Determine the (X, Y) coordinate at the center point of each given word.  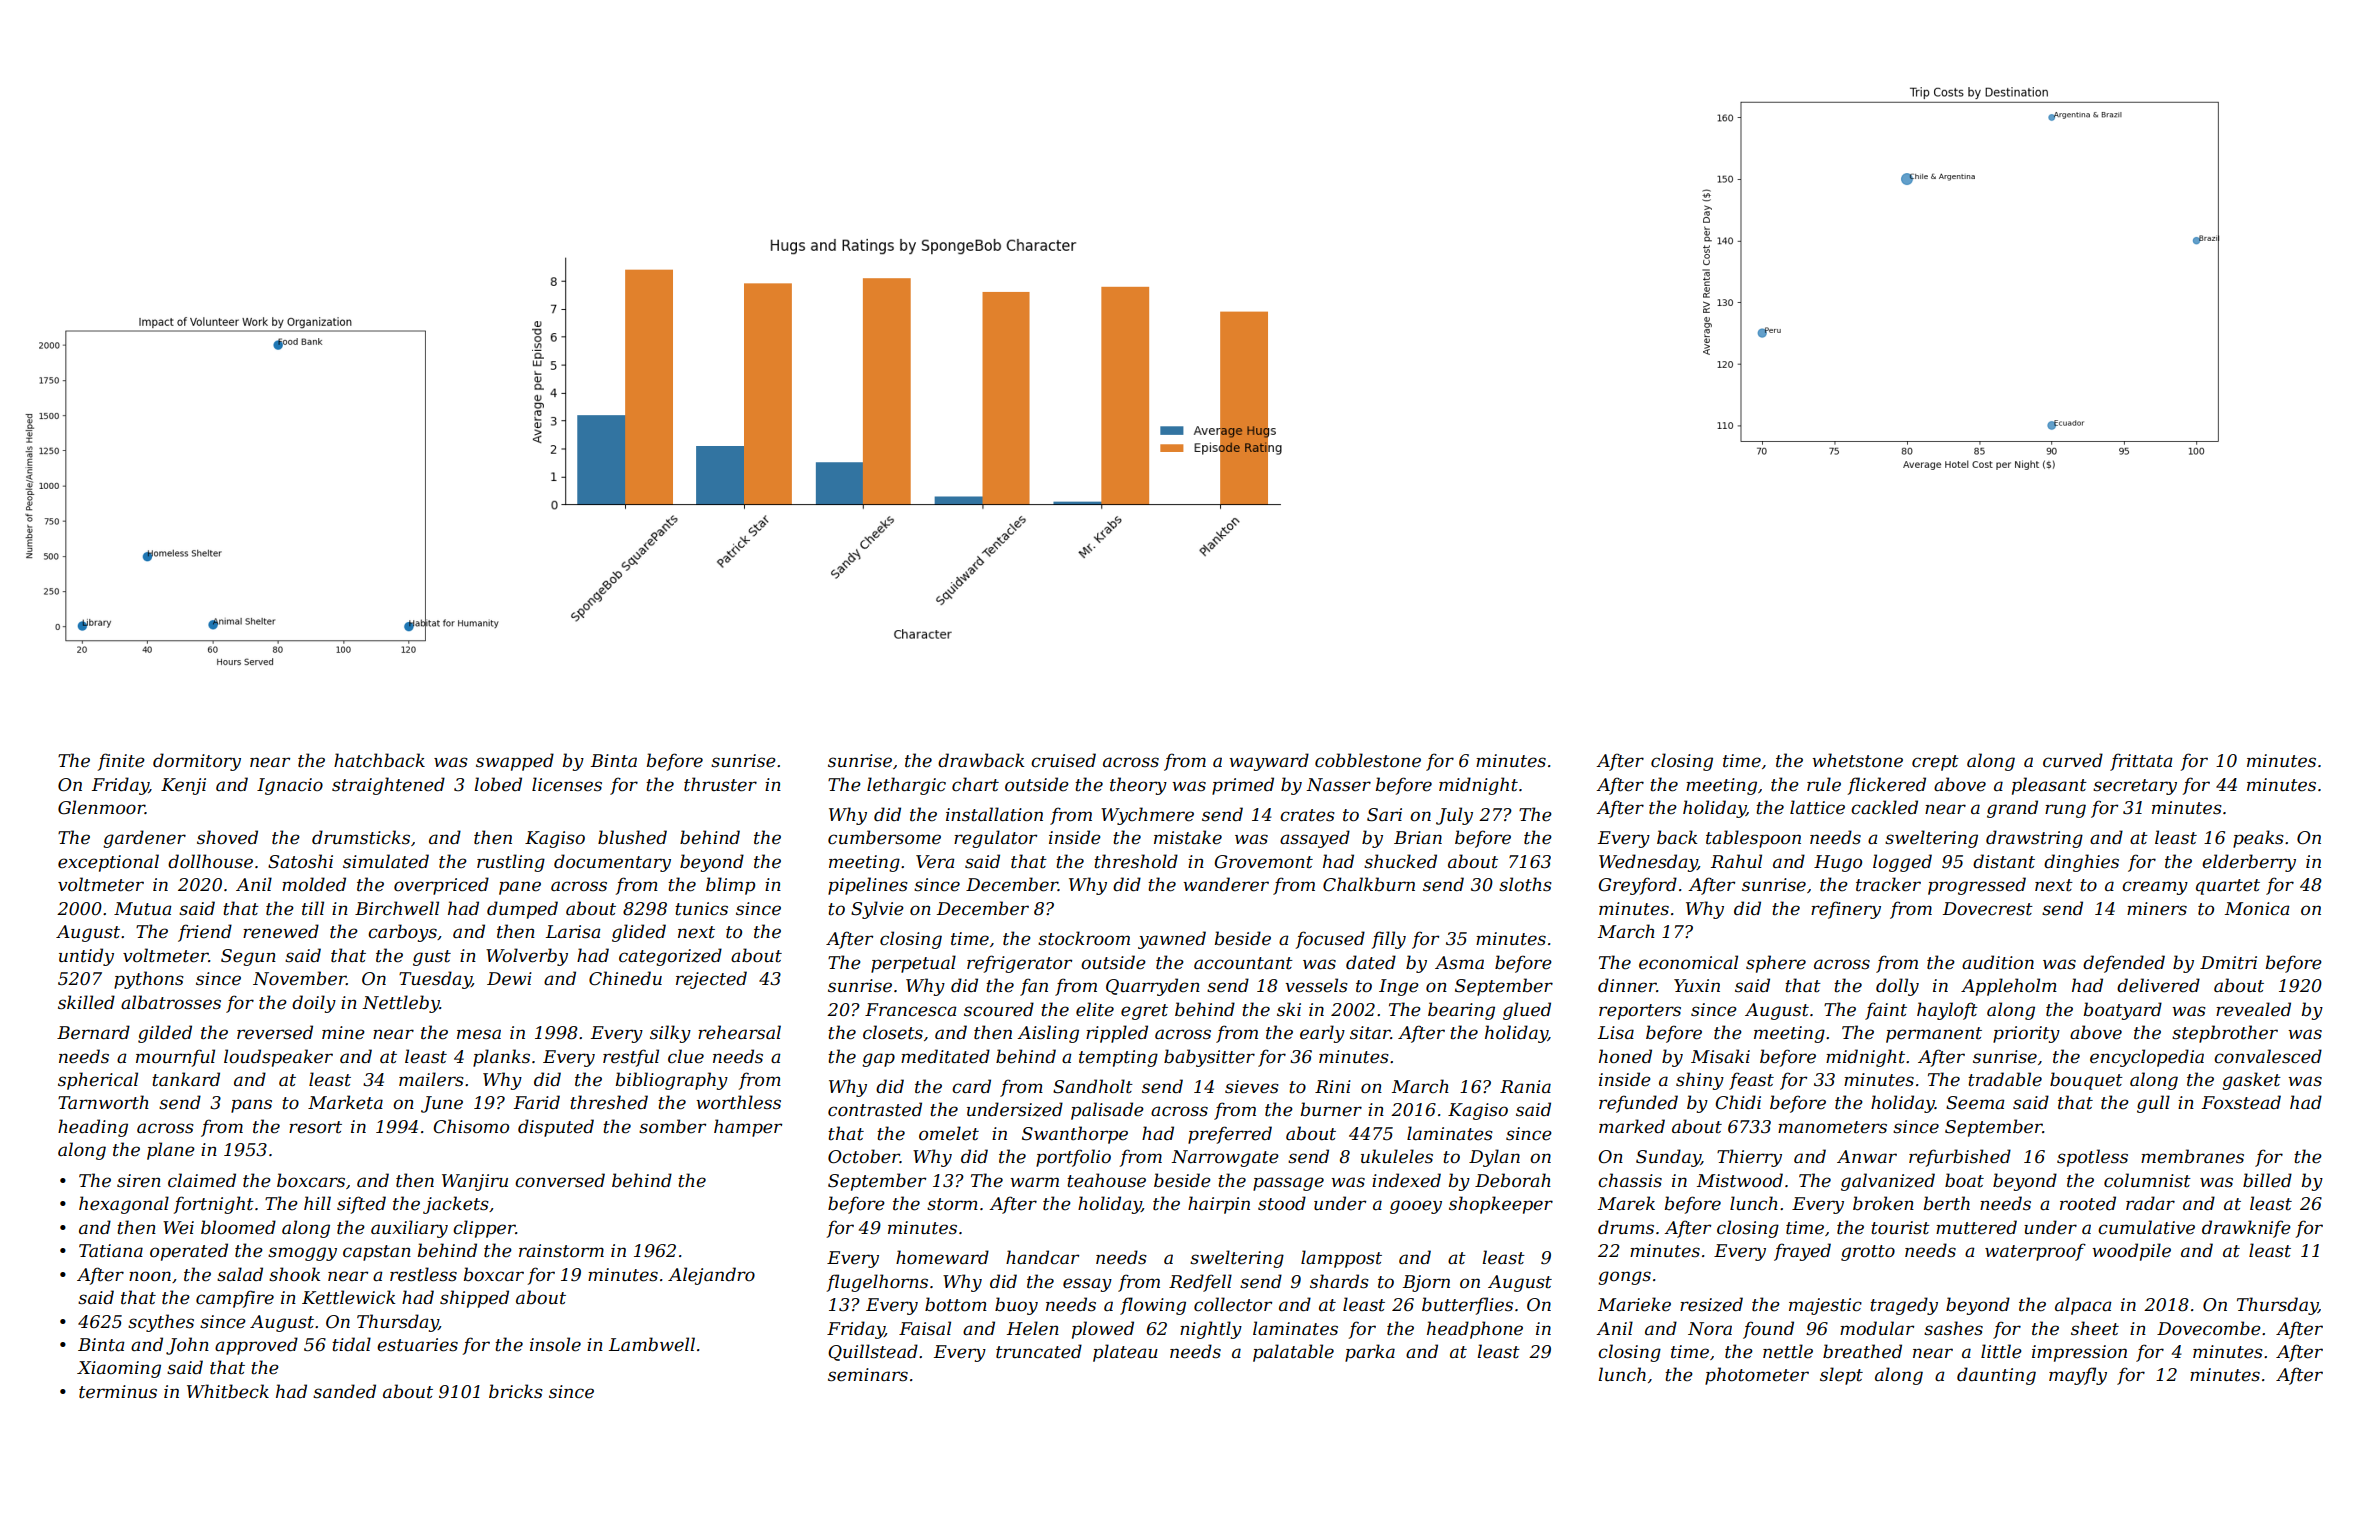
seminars (868, 1374)
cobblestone (1368, 760)
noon (150, 1276)
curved (2073, 760)
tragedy (1904, 1306)
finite (121, 762)
